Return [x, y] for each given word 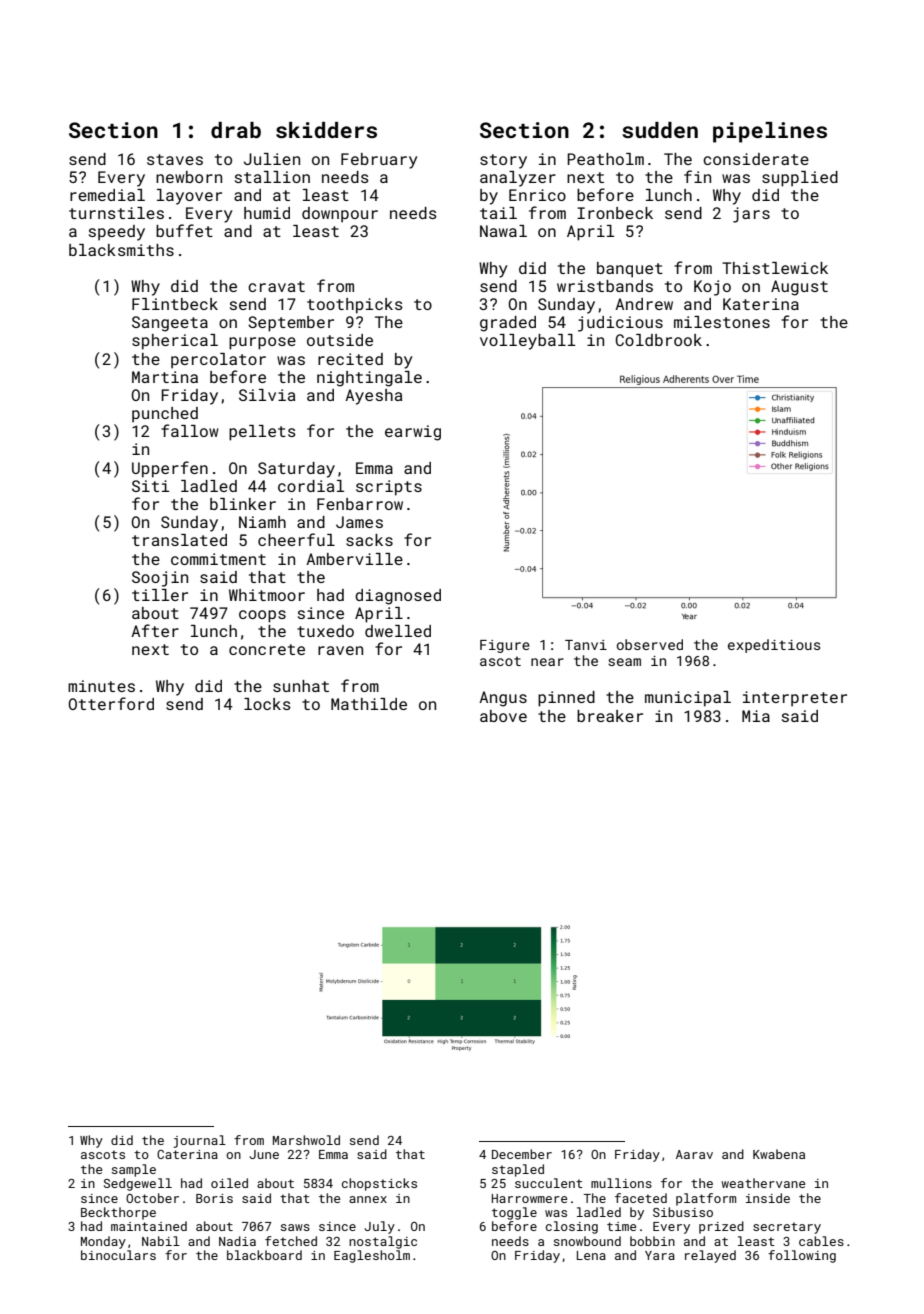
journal [199, 1141]
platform [706, 1199]
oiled [229, 1183]
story [503, 161]
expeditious [774, 646]
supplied [800, 179]
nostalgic [383, 1242]
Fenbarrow [360, 504]
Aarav [694, 1154]
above [503, 716]
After [155, 630]
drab [236, 130]
